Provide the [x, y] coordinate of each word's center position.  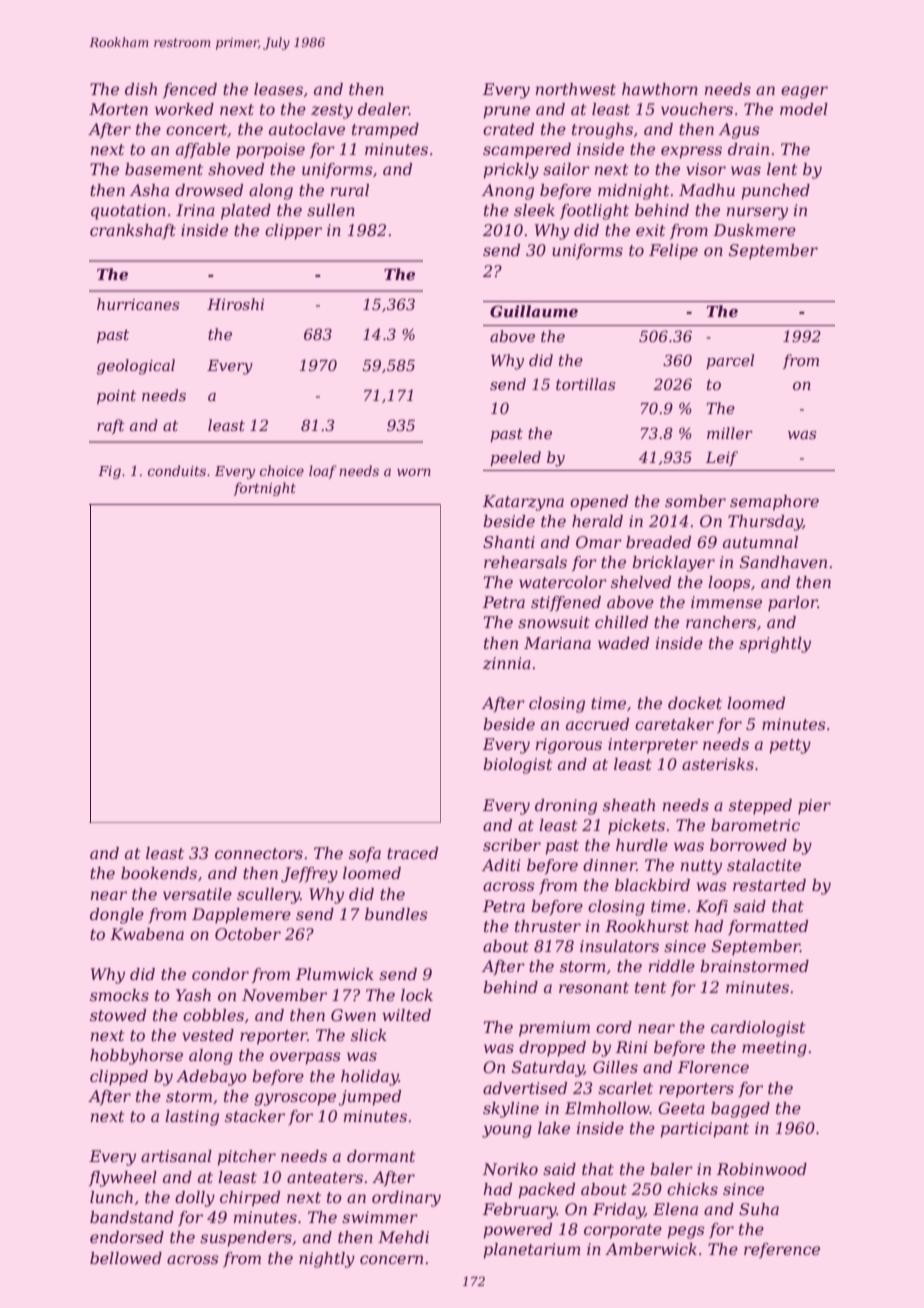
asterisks [718, 764]
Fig [109, 472]
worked [184, 109]
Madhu [707, 190]
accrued [597, 724]
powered [517, 1231]
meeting [774, 1049]
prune [506, 112]
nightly [327, 1260]
